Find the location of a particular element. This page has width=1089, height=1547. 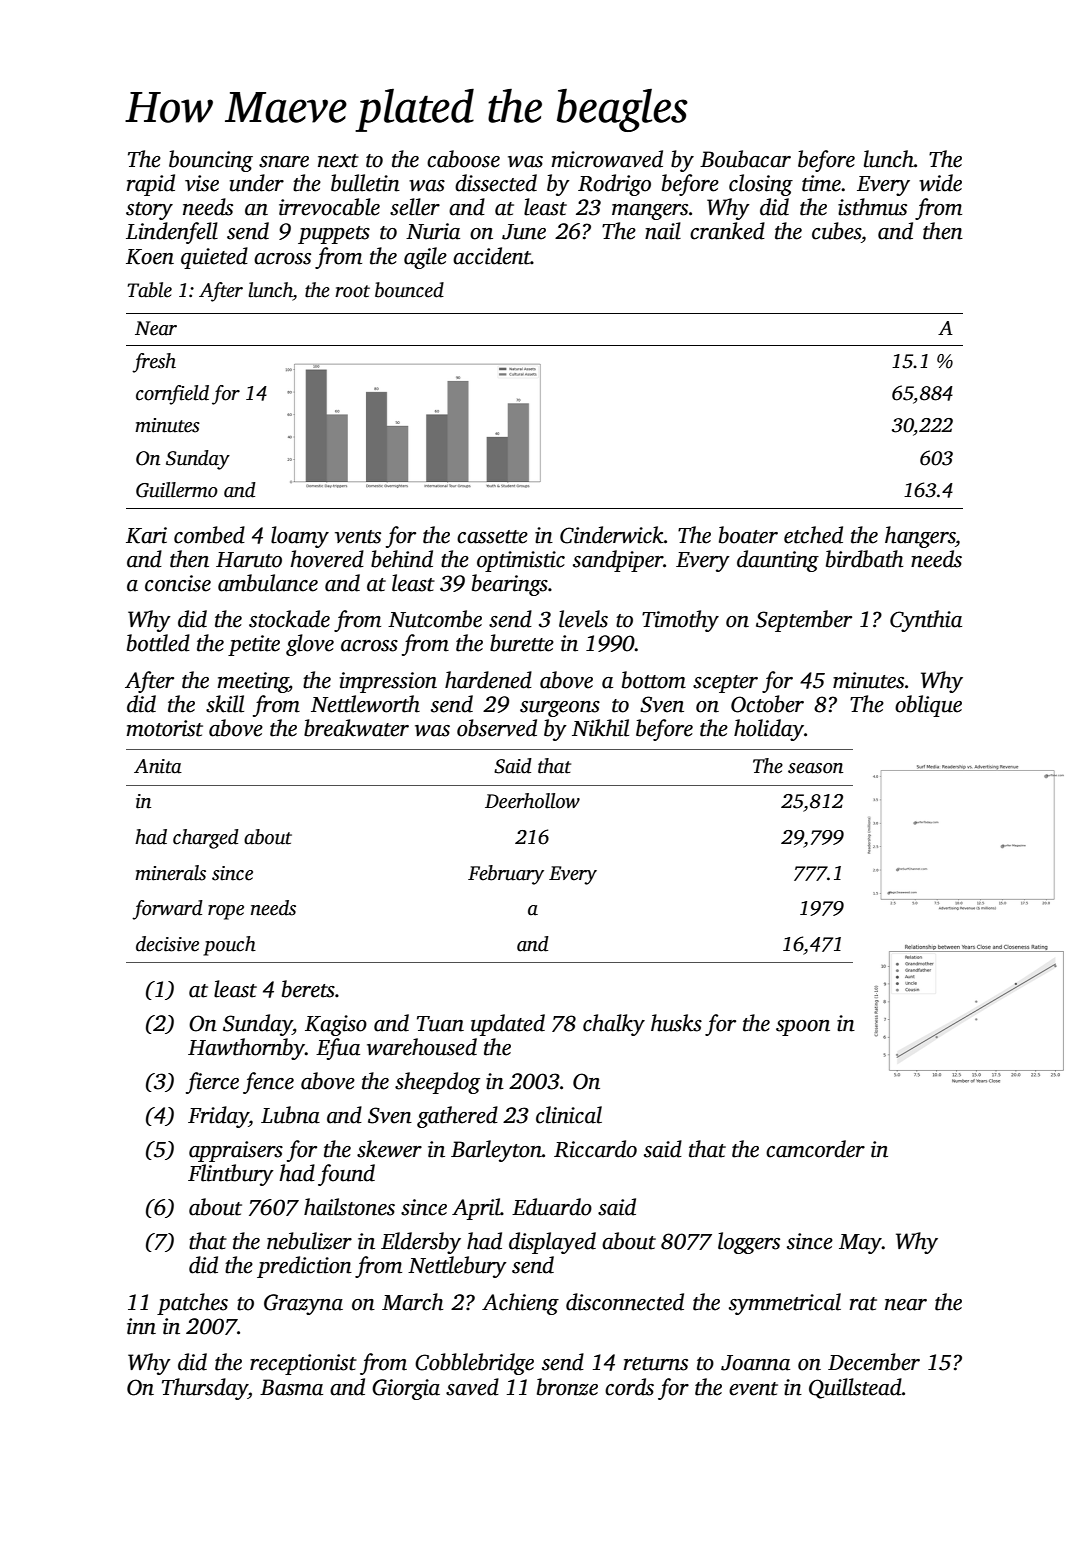

cubes is located at coordinates (836, 231).
